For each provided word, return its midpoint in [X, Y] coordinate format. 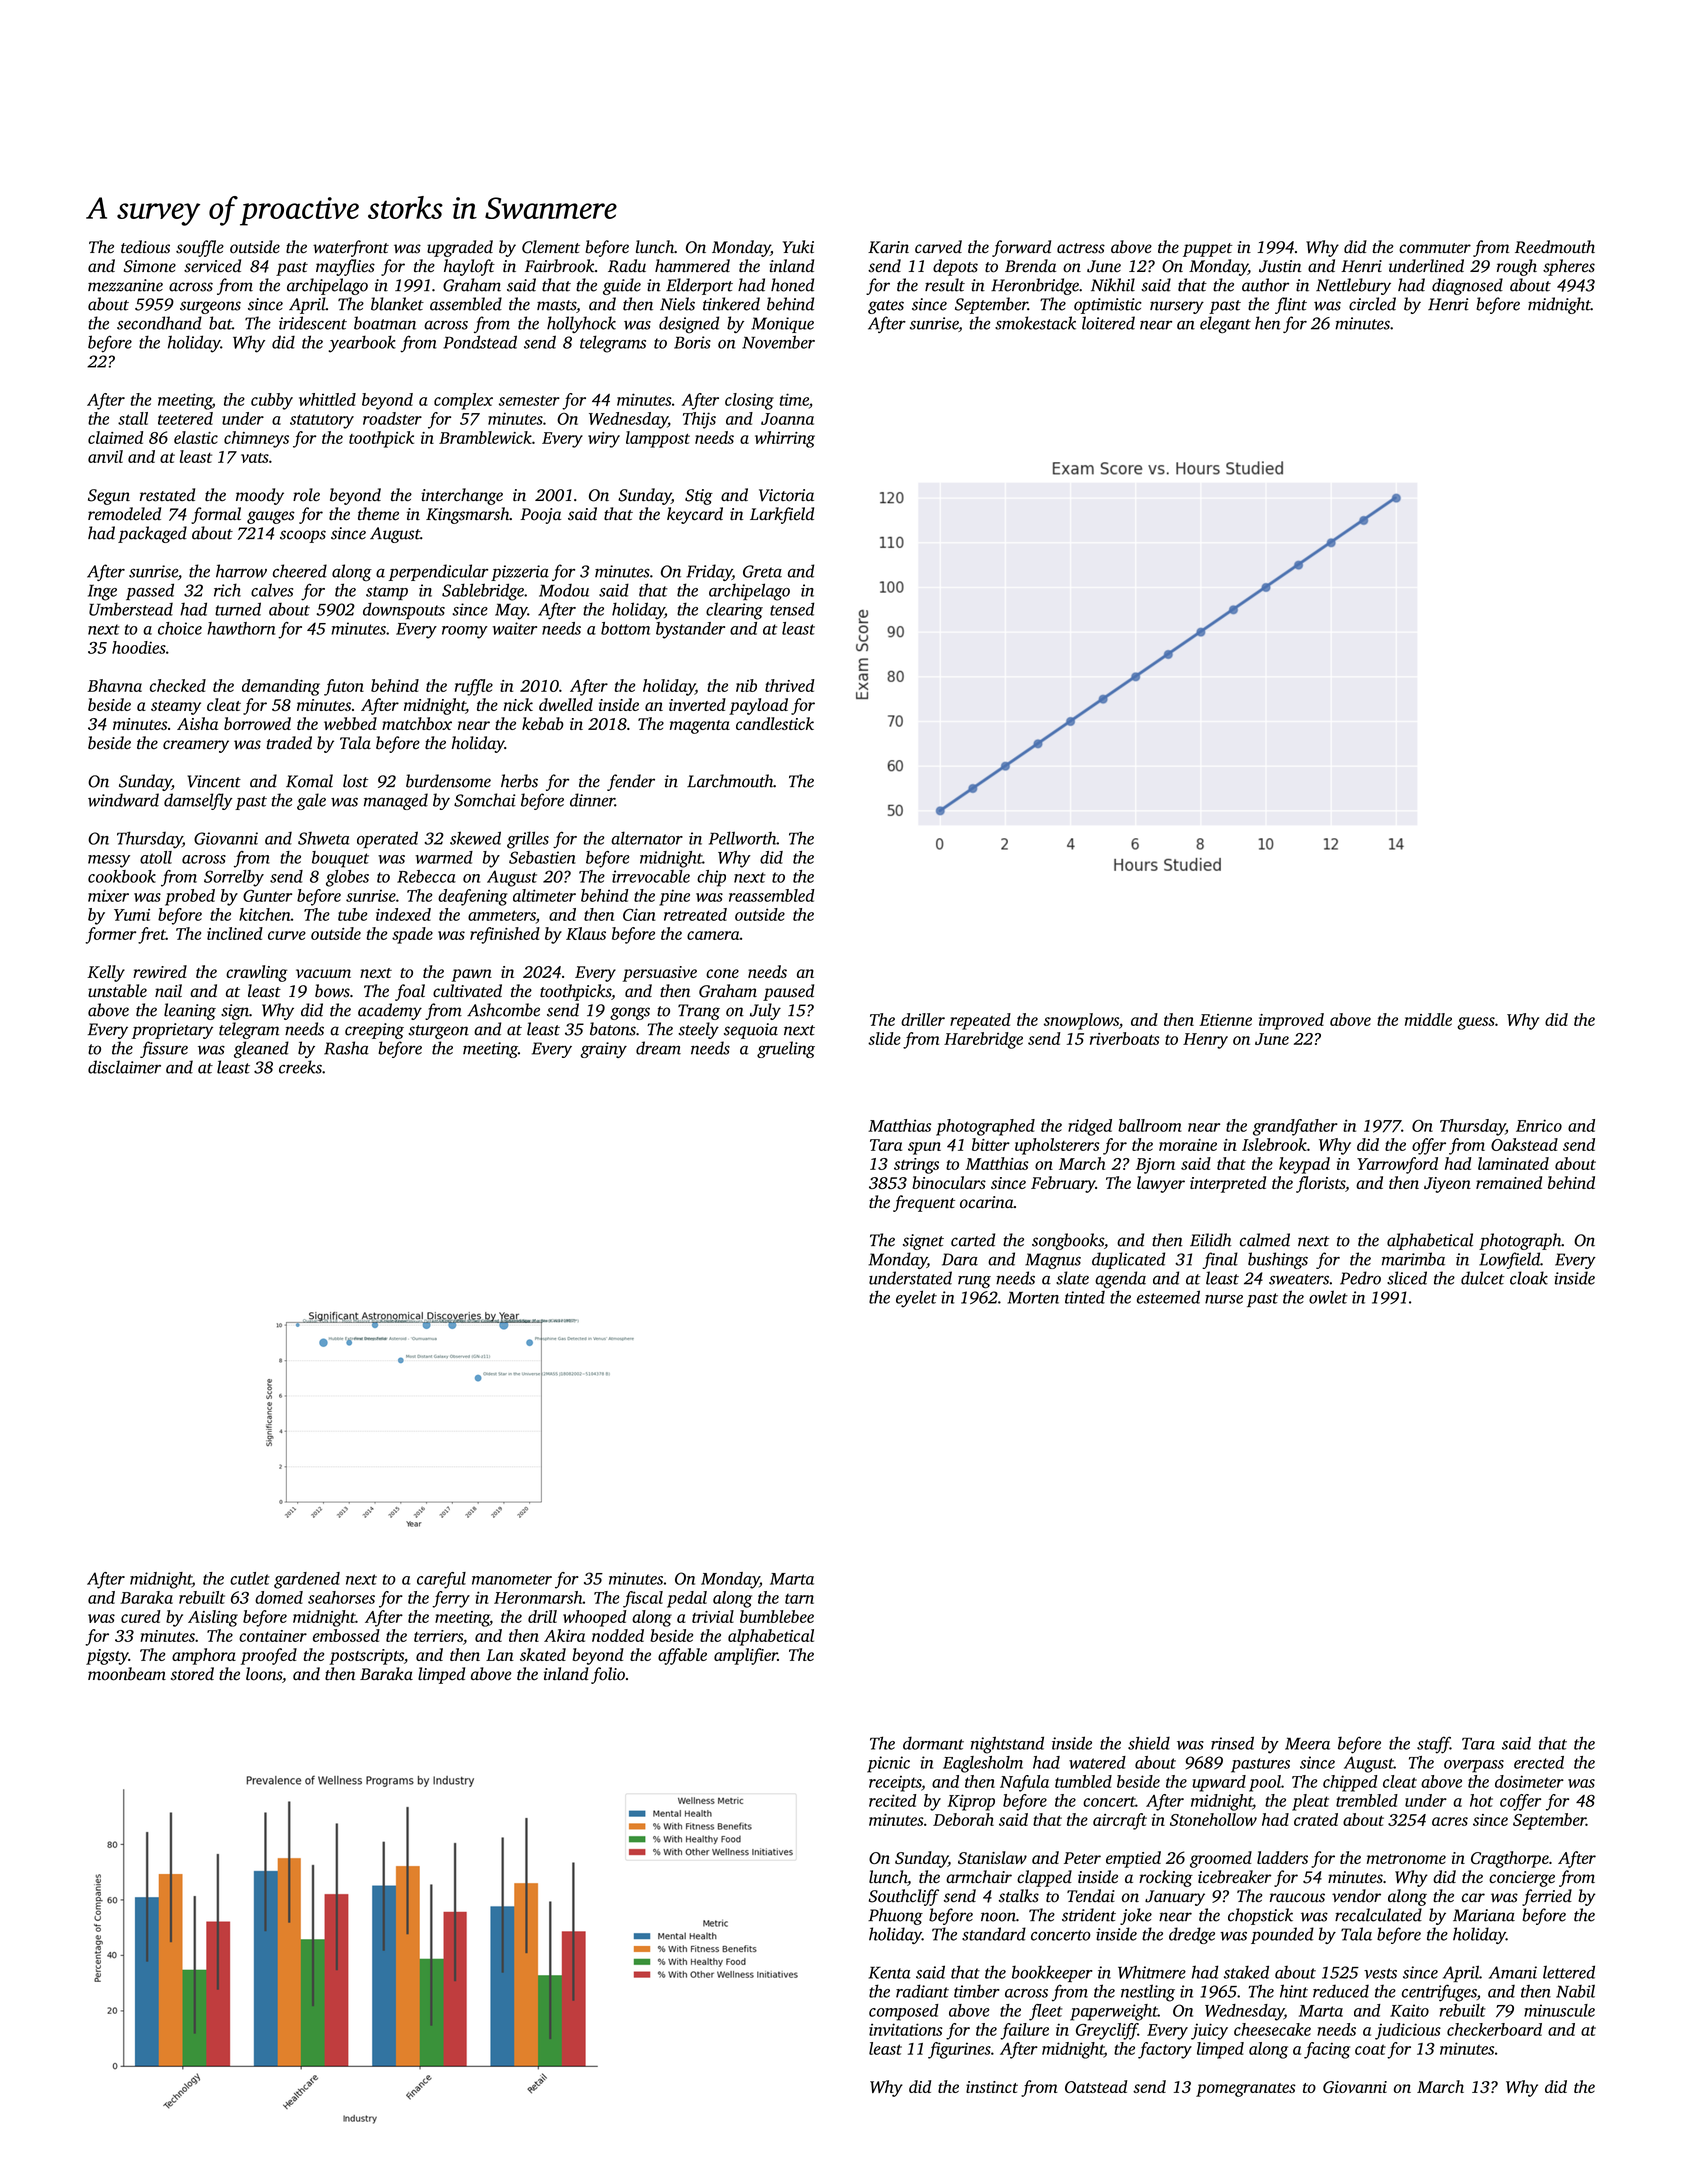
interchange [462, 496]
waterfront [351, 248]
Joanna [787, 419]
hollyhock [581, 324]
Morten [1033, 1297]
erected [1539, 1762]
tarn [799, 1599]
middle [1428, 1019]
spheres [1569, 267]
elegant [1225, 325]
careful [441, 1580]
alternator [647, 838]
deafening [472, 897]
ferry [451, 1599]
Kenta [890, 1972]
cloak [1529, 1278]
